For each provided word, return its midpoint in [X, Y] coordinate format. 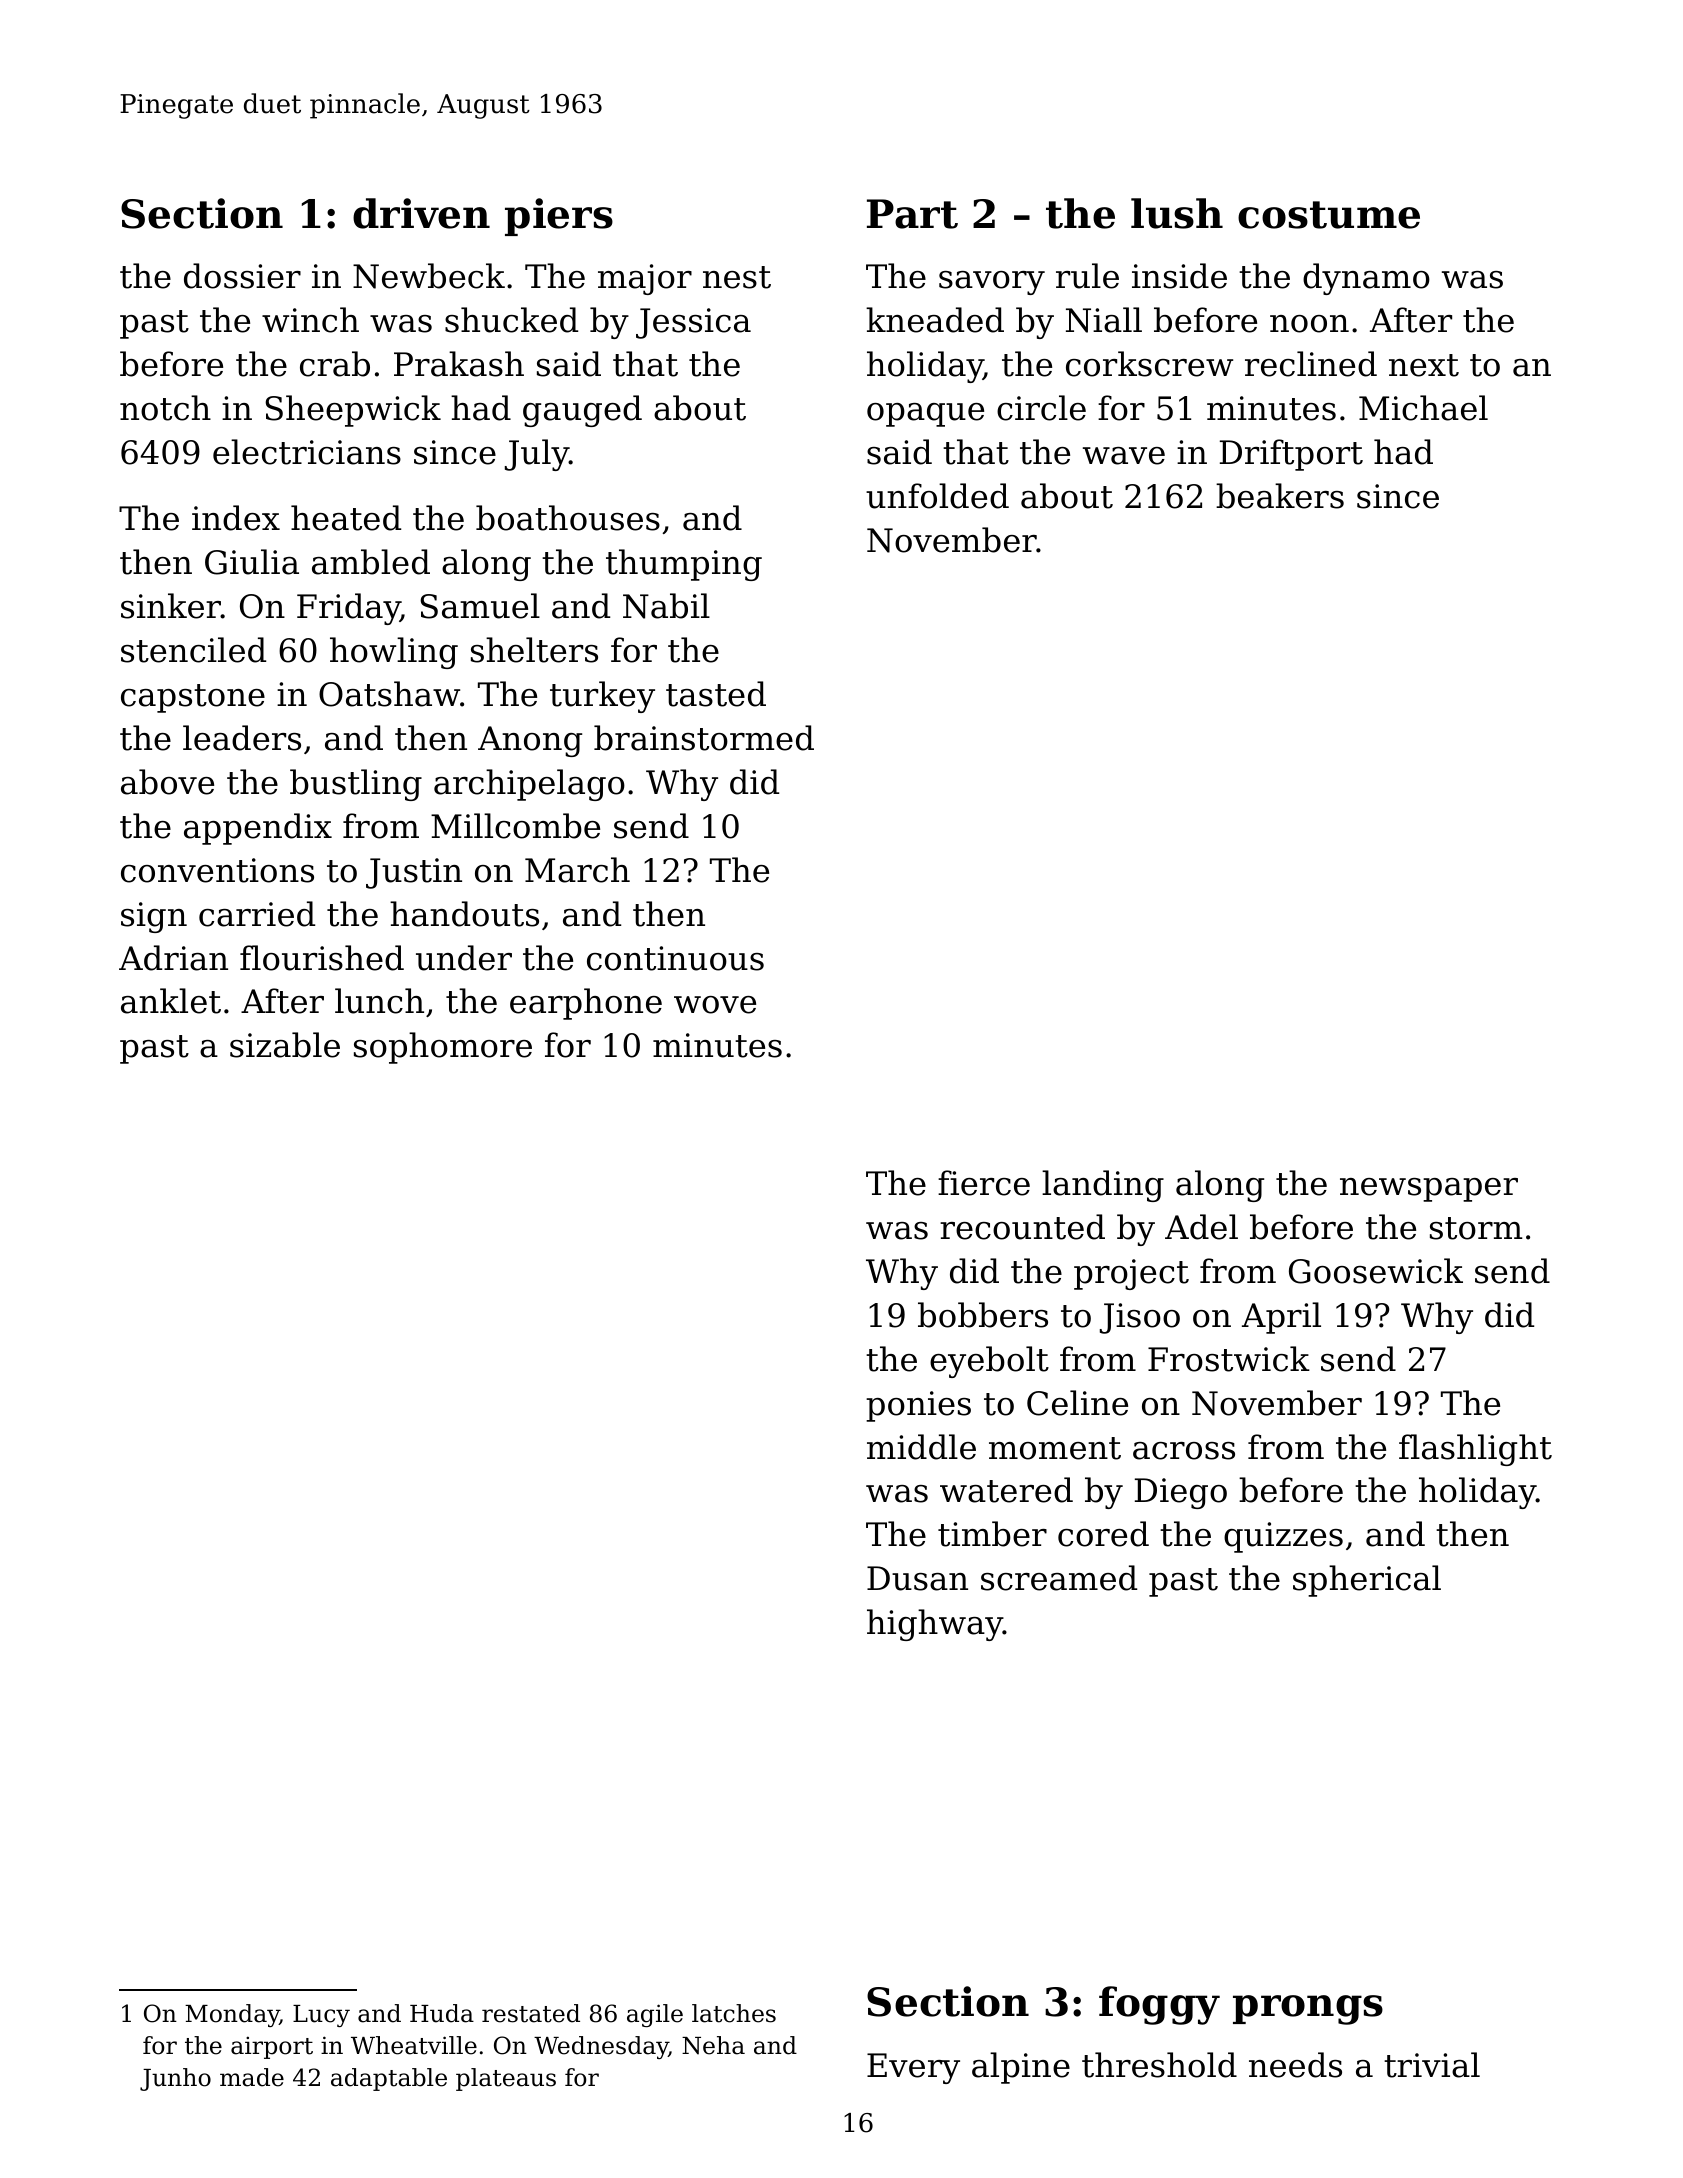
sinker [171, 606]
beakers [1280, 496]
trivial [1432, 2065]
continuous [675, 958]
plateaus [506, 2079]
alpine [1021, 2068]
